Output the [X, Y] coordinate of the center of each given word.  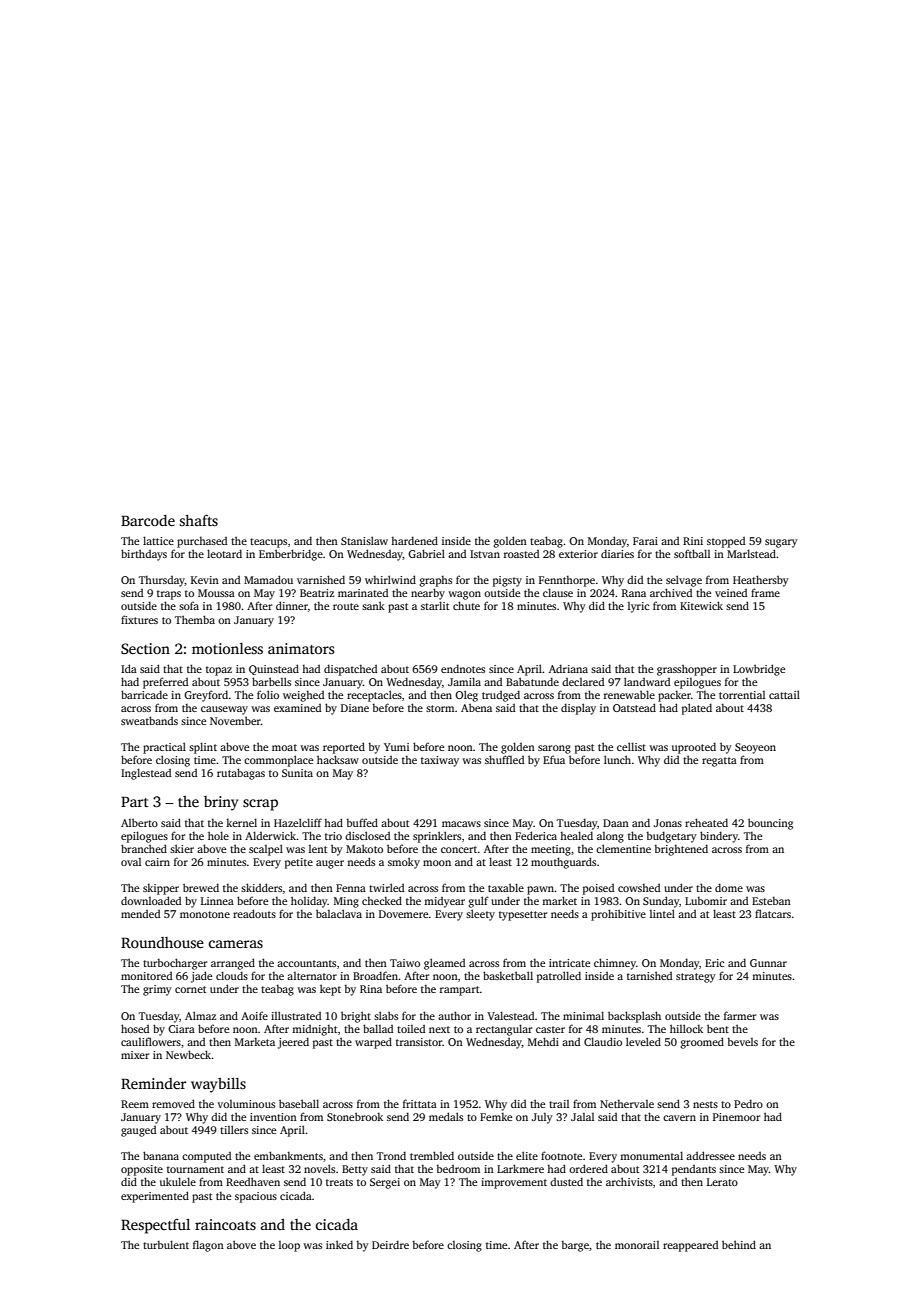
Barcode [148, 520]
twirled [386, 887]
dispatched [350, 670]
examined [297, 708]
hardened [414, 540]
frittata [420, 1103]
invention [273, 1117]
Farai [645, 541]
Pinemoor [736, 1117]
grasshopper [687, 670]
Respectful [155, 1226]
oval [131, 862]
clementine [623, 848]
